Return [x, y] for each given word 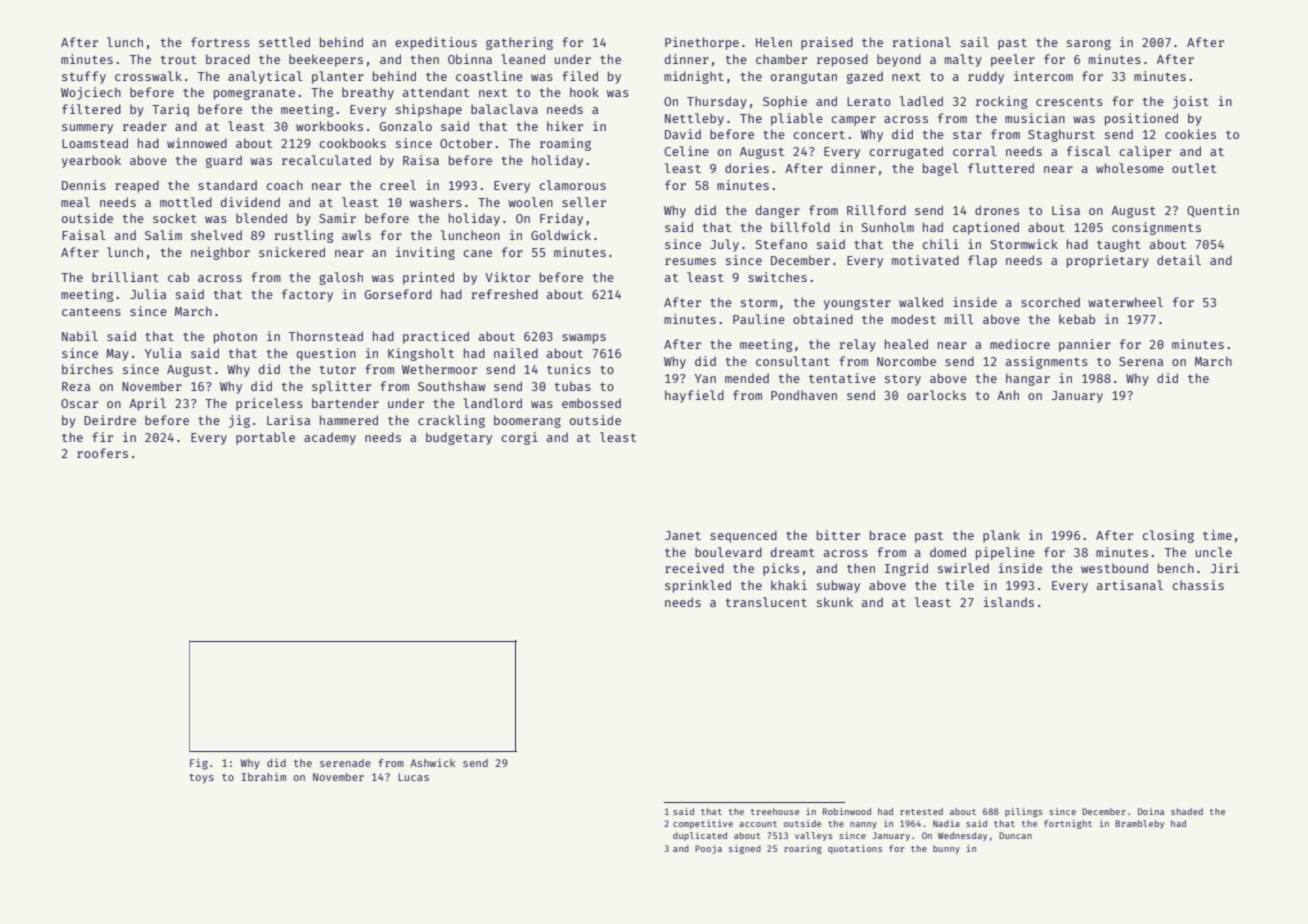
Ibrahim [264, 776]
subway [838, 586]
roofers [102, 453]
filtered [91, 109]
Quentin [1213, 211]
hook [584, 92]
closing [1168, 536]
